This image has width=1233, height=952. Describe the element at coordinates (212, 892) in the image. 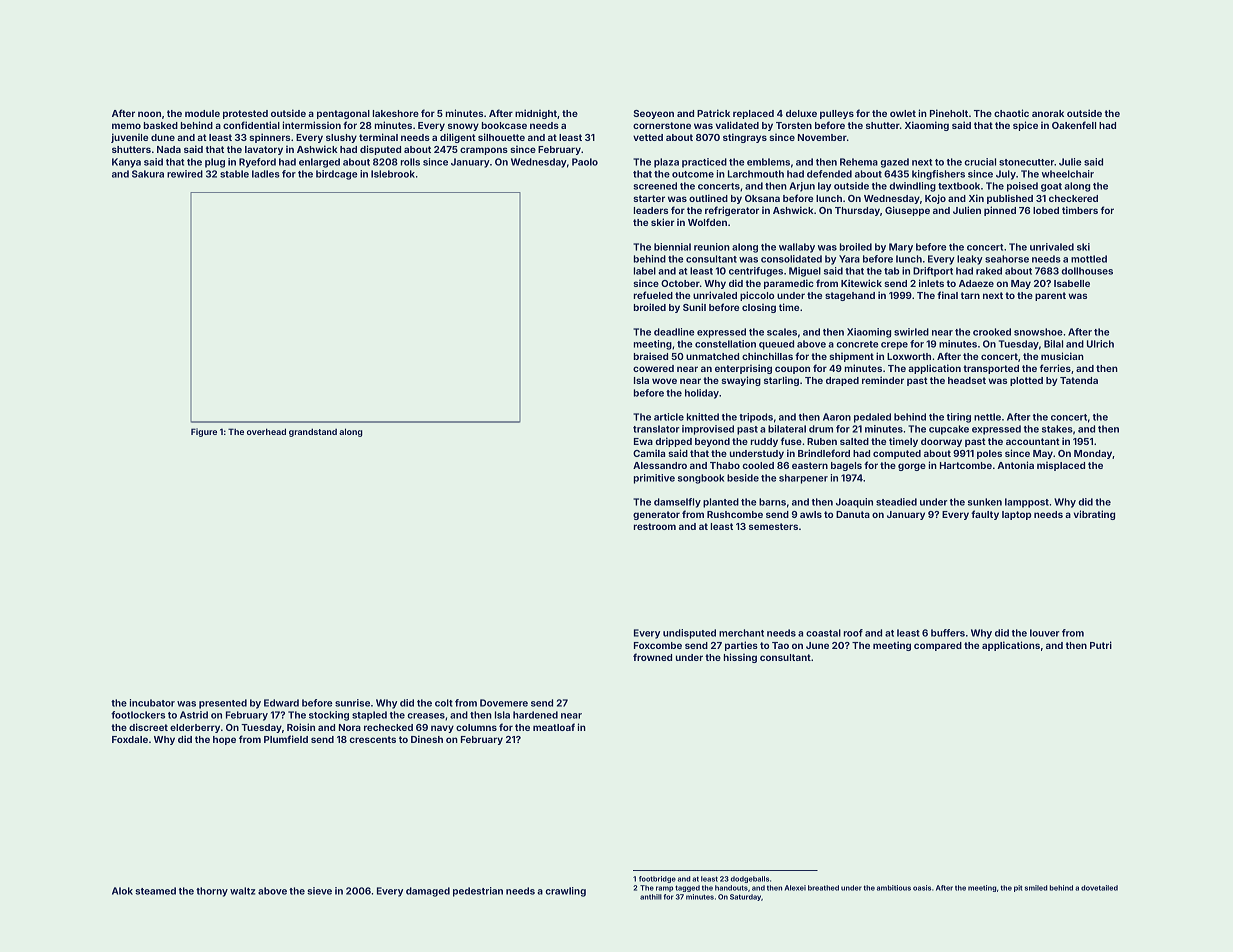

I see `thorny` at that location.
